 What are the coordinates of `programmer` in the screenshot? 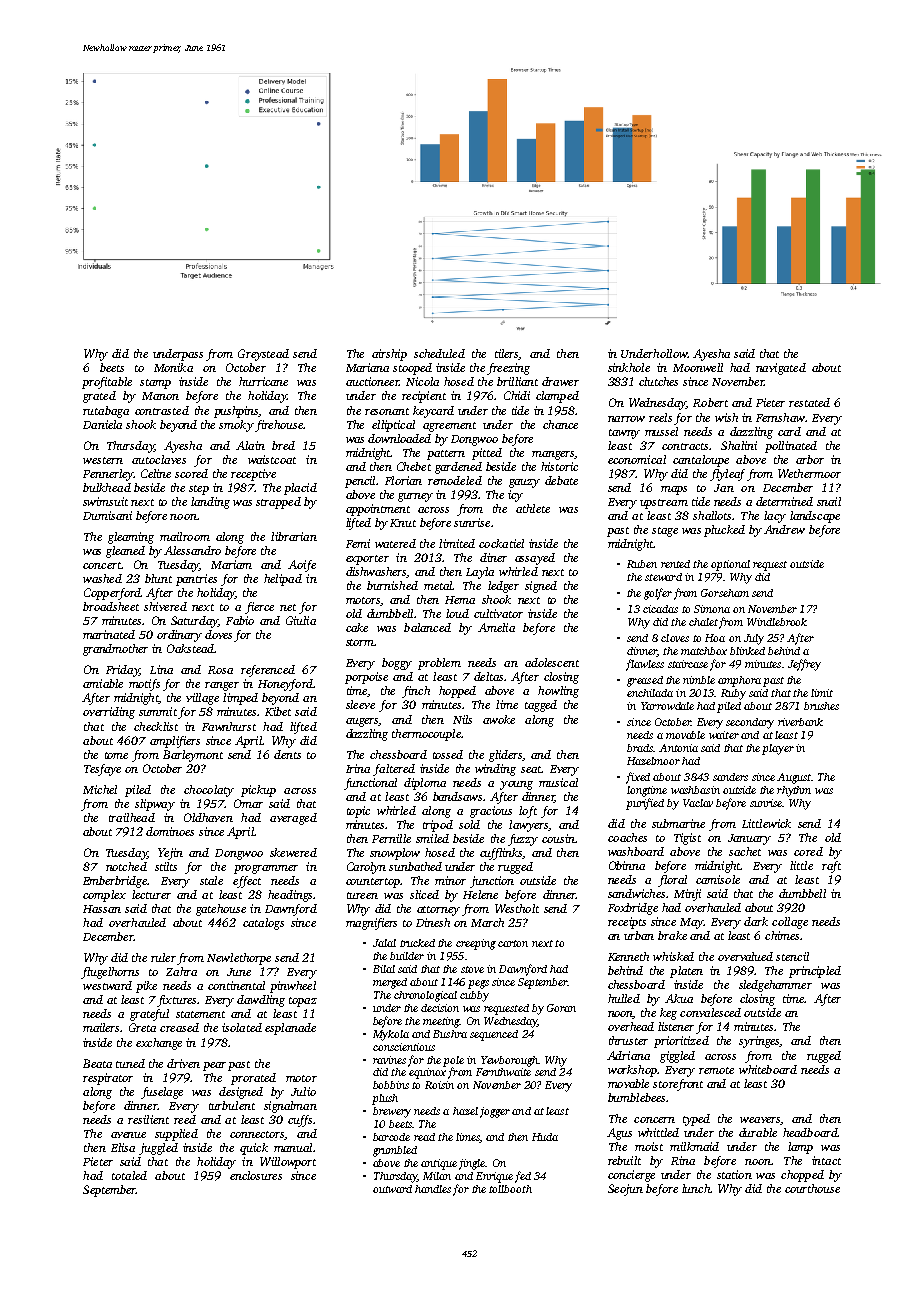 It's located at (266, 869).
